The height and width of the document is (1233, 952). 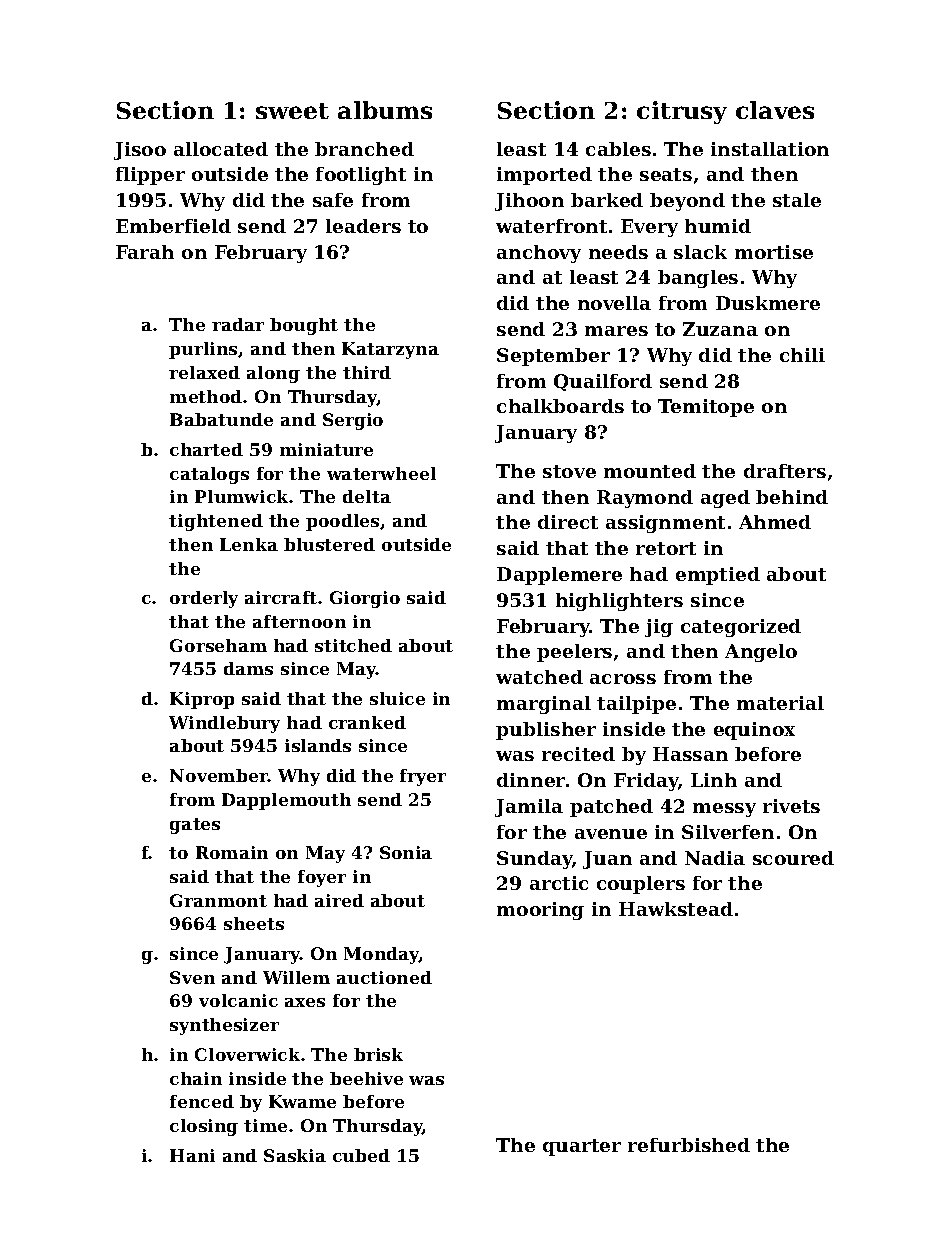 What do you see at coordinates (202, 700) in the document?
I see `Kiprop` at bounding box center [202, 700].
